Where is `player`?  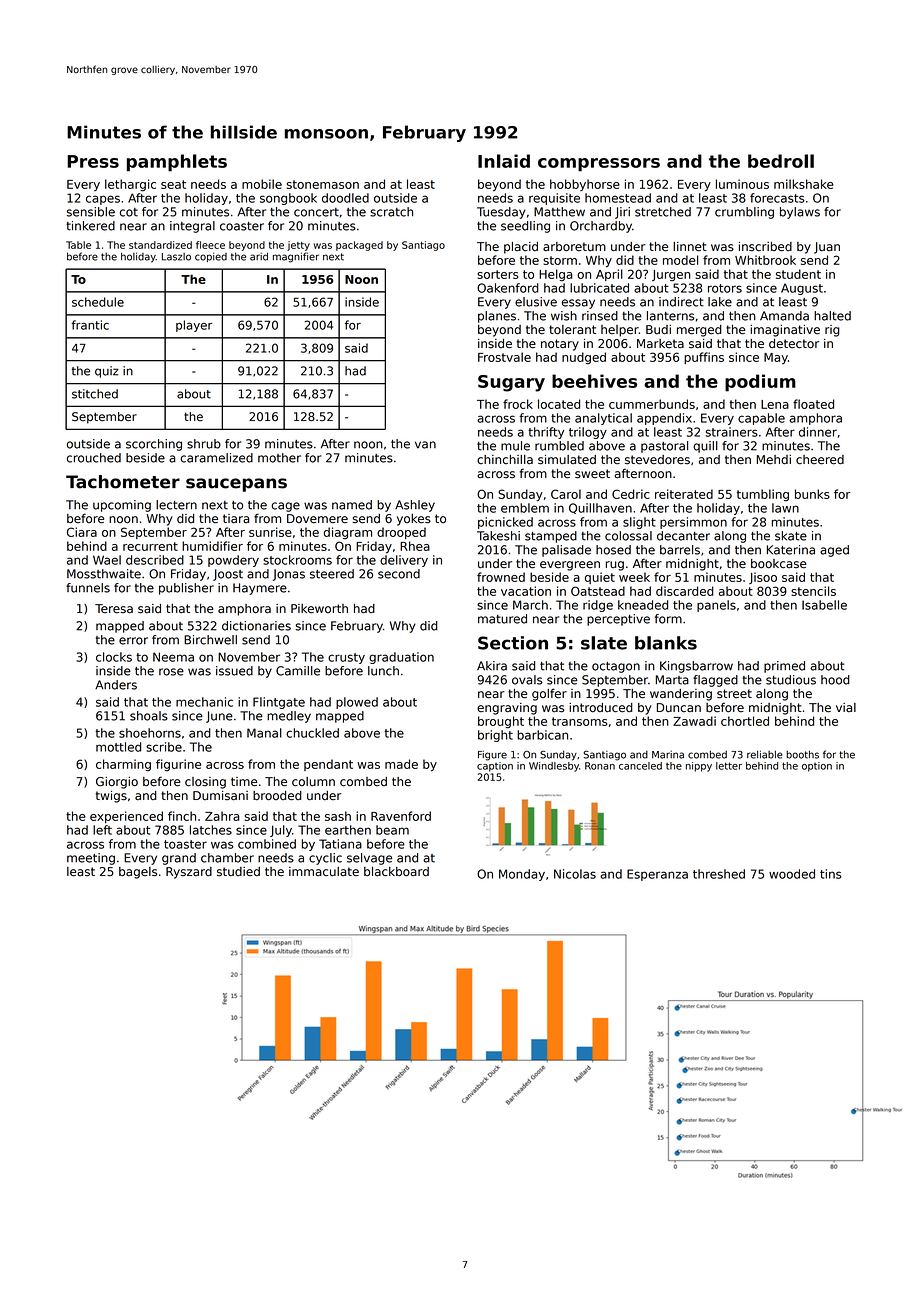 player is located at coordinates (194, 326).
